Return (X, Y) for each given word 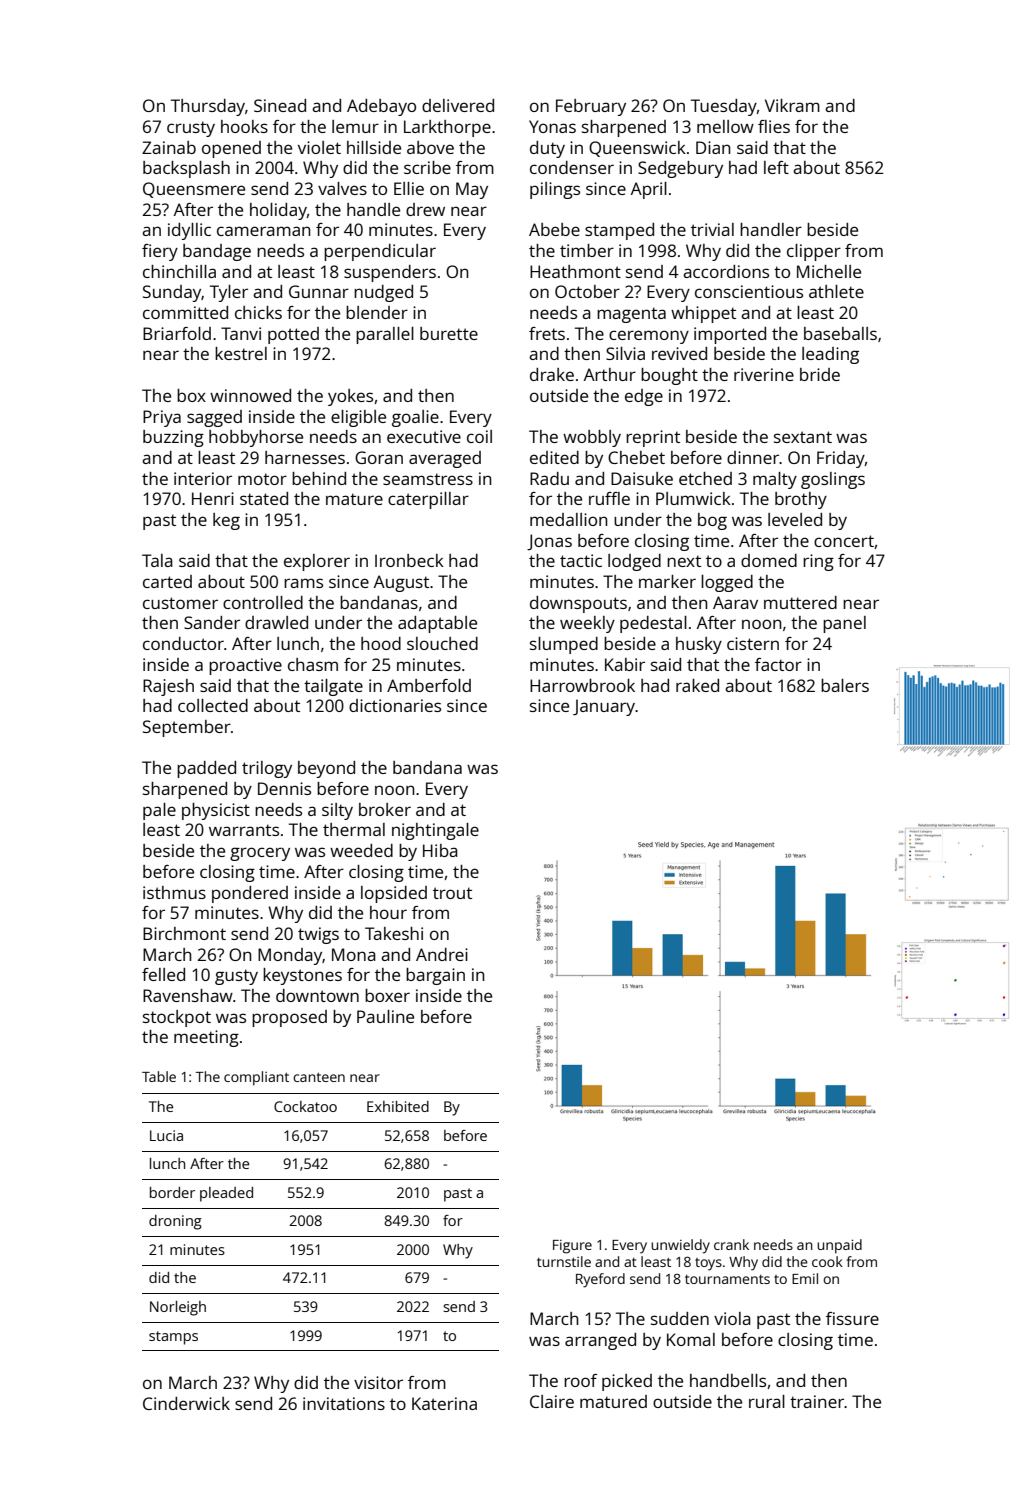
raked (697, 685)
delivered (458, 105)
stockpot (177, 1018)
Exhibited (398, 1106)
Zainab (169, 147)
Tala (157, 560)
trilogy (267, 769)
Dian (713, 147)
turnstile (564, 1261)
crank (731, 1244)
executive (424, 436)
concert (844, 541)
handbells (728, 1380)
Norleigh (178, 1308)
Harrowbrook (582, 685)
